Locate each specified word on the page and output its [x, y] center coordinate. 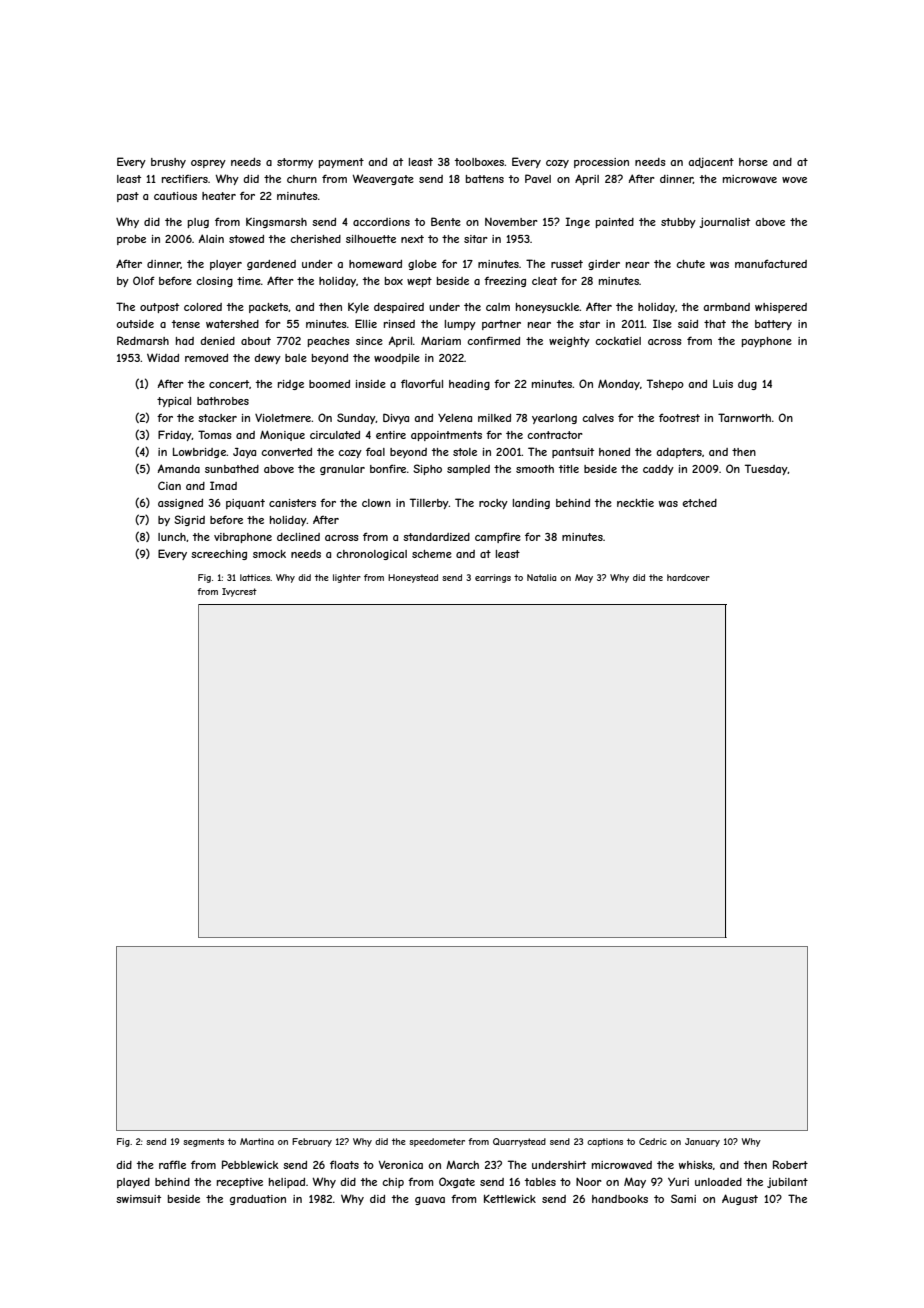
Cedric [653, 1141]
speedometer [437, 1142]
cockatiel [618, 341]
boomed [329, 384]
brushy [168, 163]
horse [753, 162]
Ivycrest [239, 592]
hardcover [688, 577]
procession [601, 163]
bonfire [388, 468]
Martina [257, 1141]
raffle [172, 1164]
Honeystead [413, 578]
